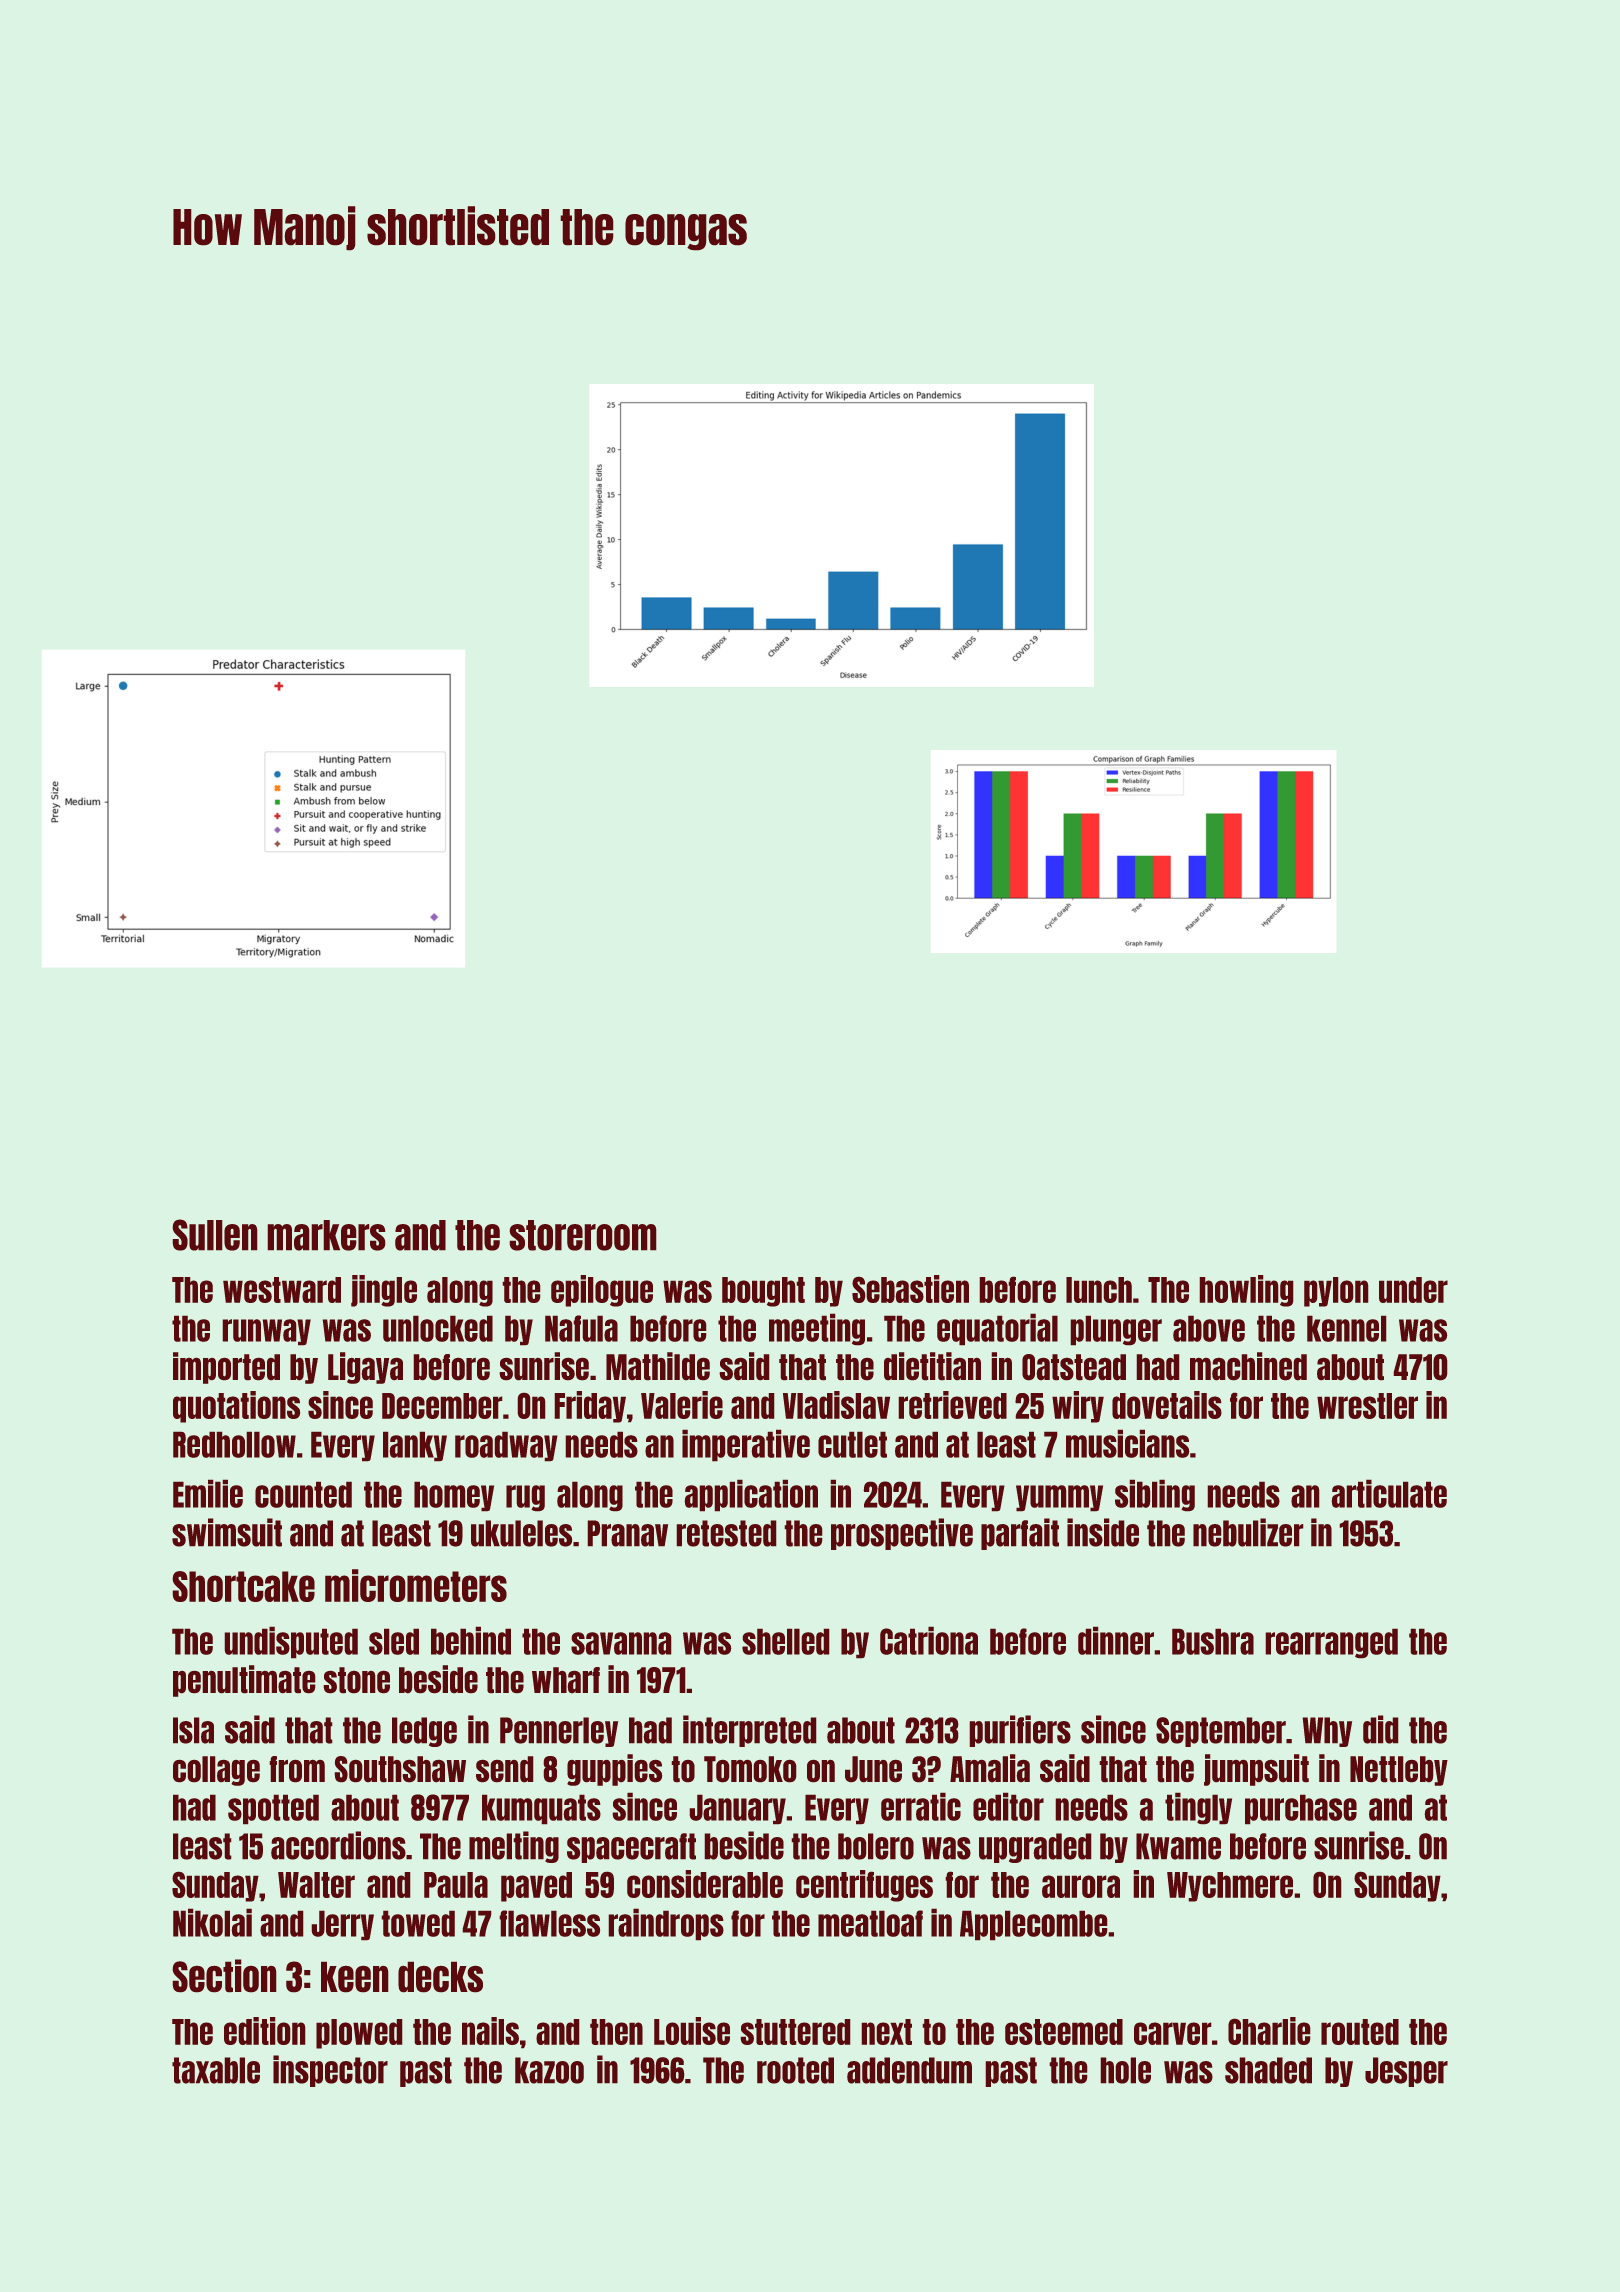 The width and height of the document is (1620, 2292). I want to click on accordions, so click(338, 1845).
